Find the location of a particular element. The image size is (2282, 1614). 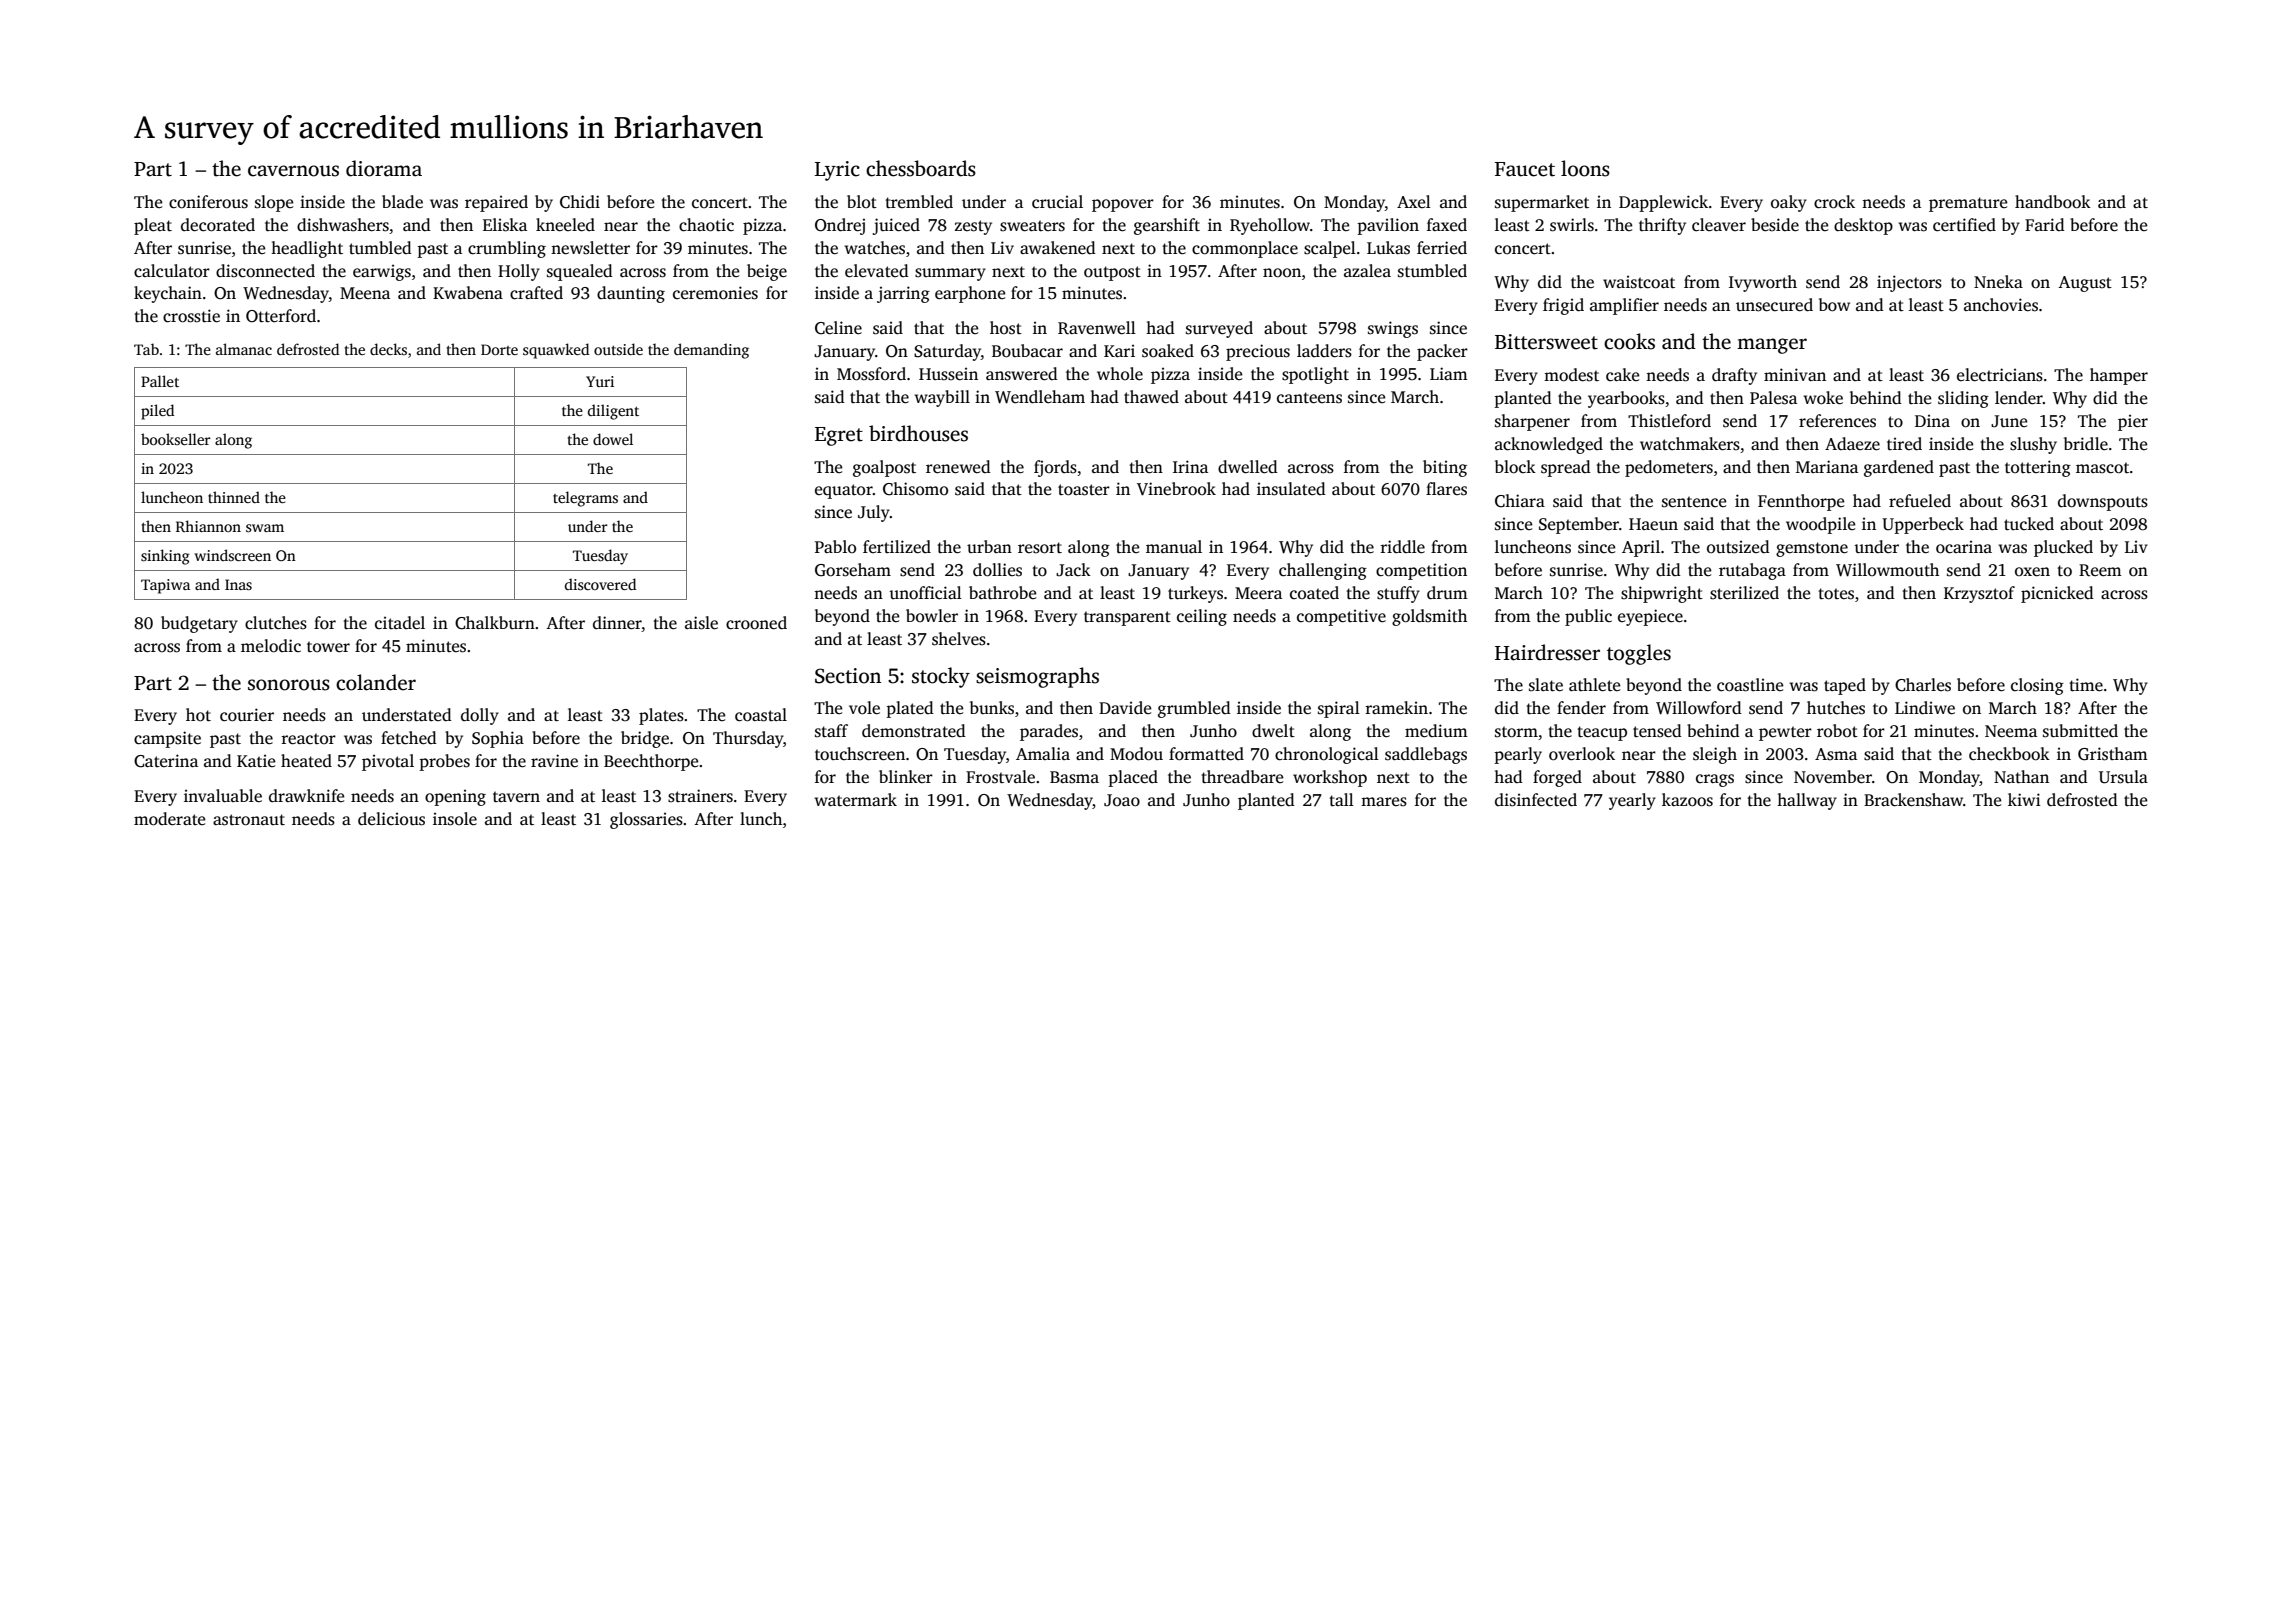

loons is located at coordinates (1585, 168).
